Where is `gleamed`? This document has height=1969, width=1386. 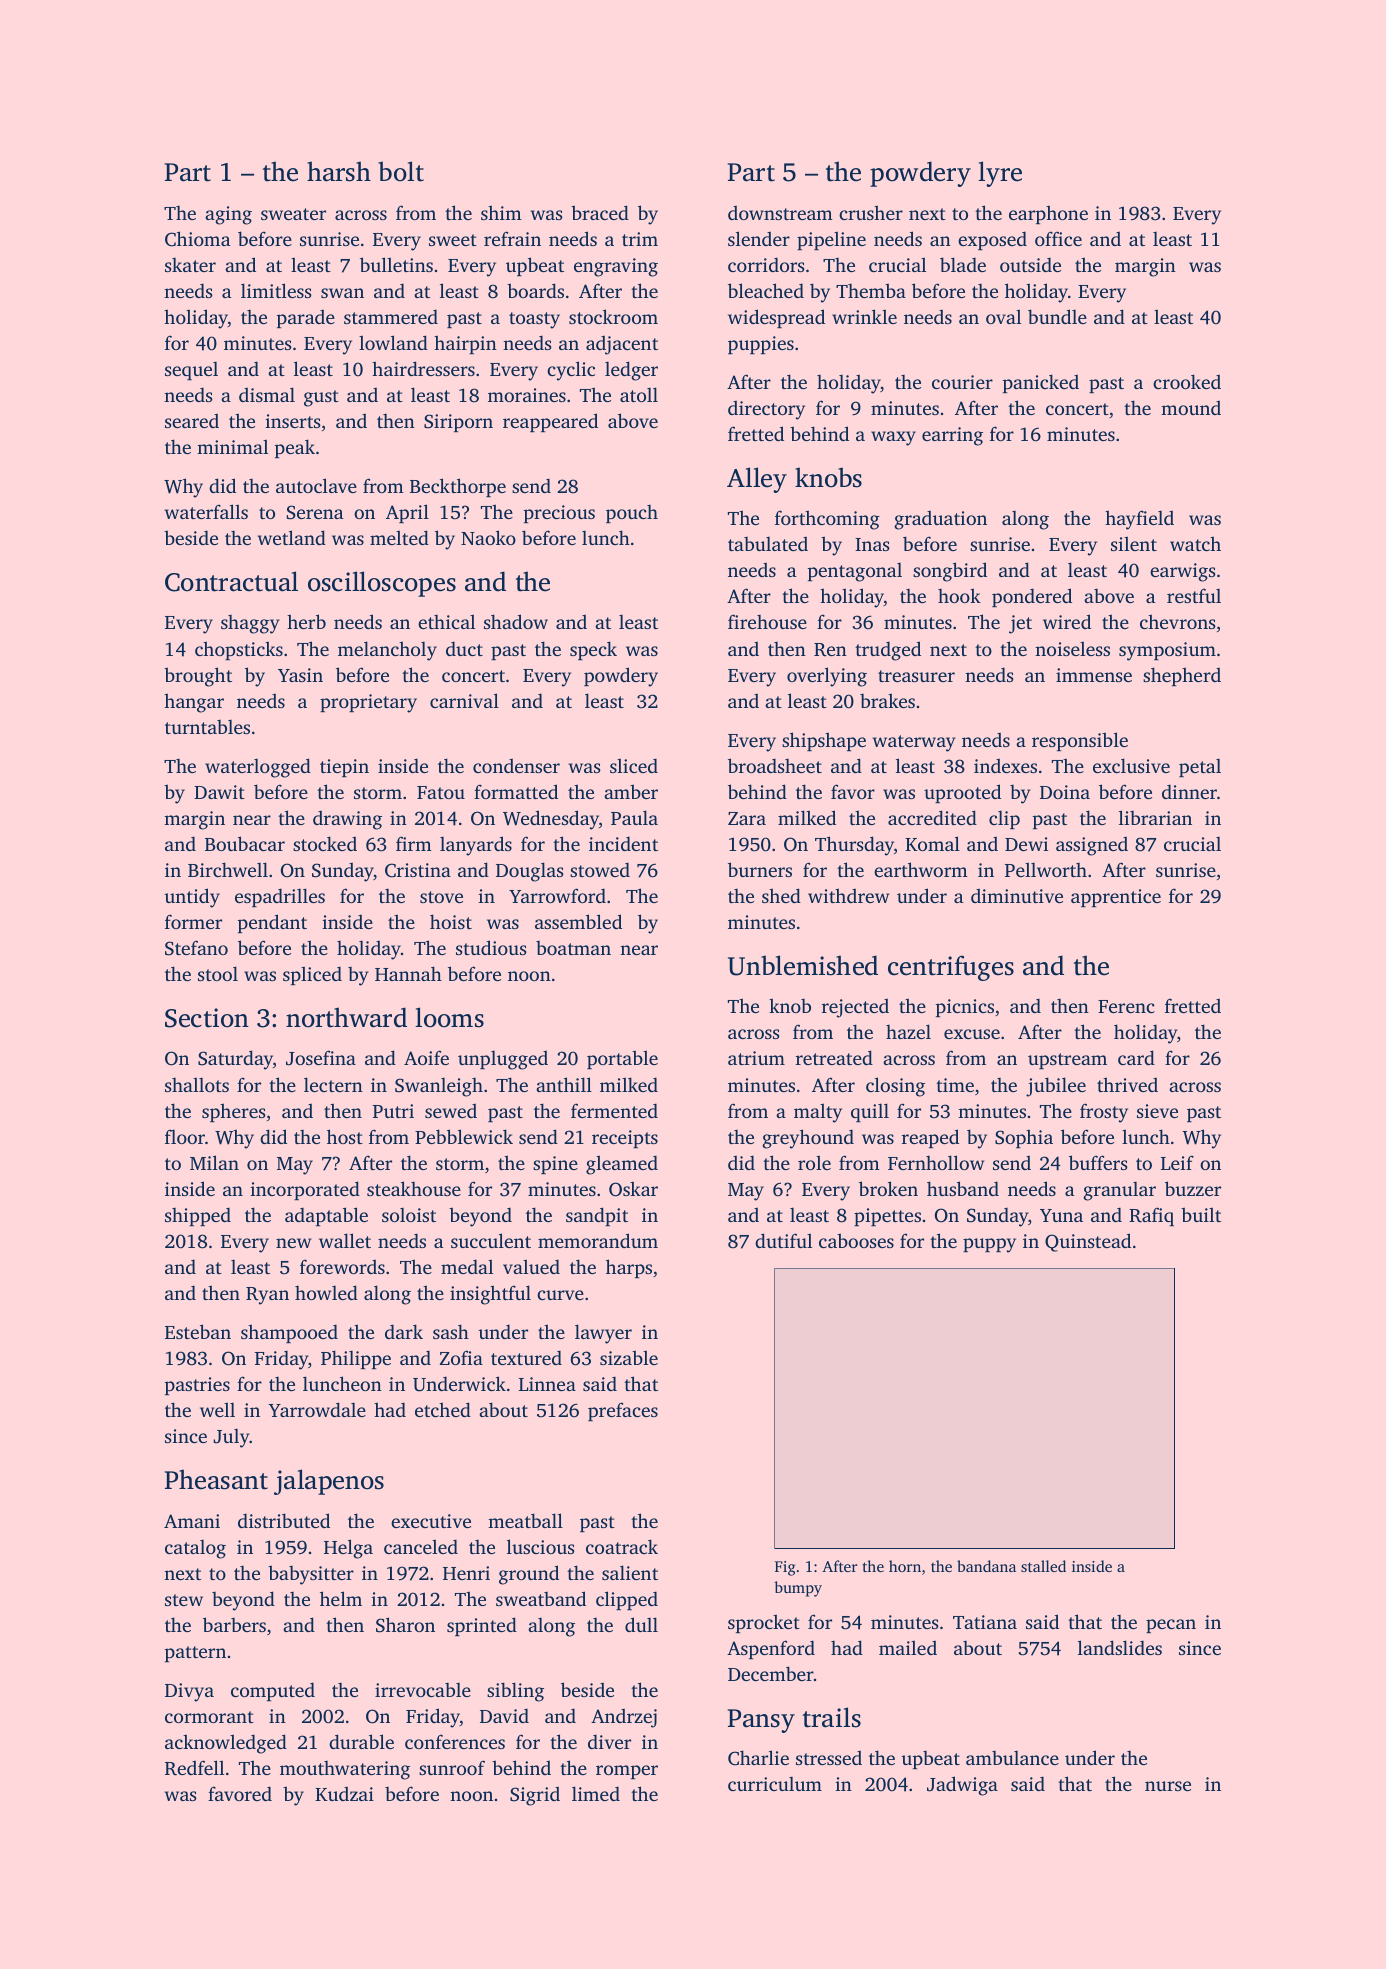 gleamed is located at coordinates (622, 1165).
